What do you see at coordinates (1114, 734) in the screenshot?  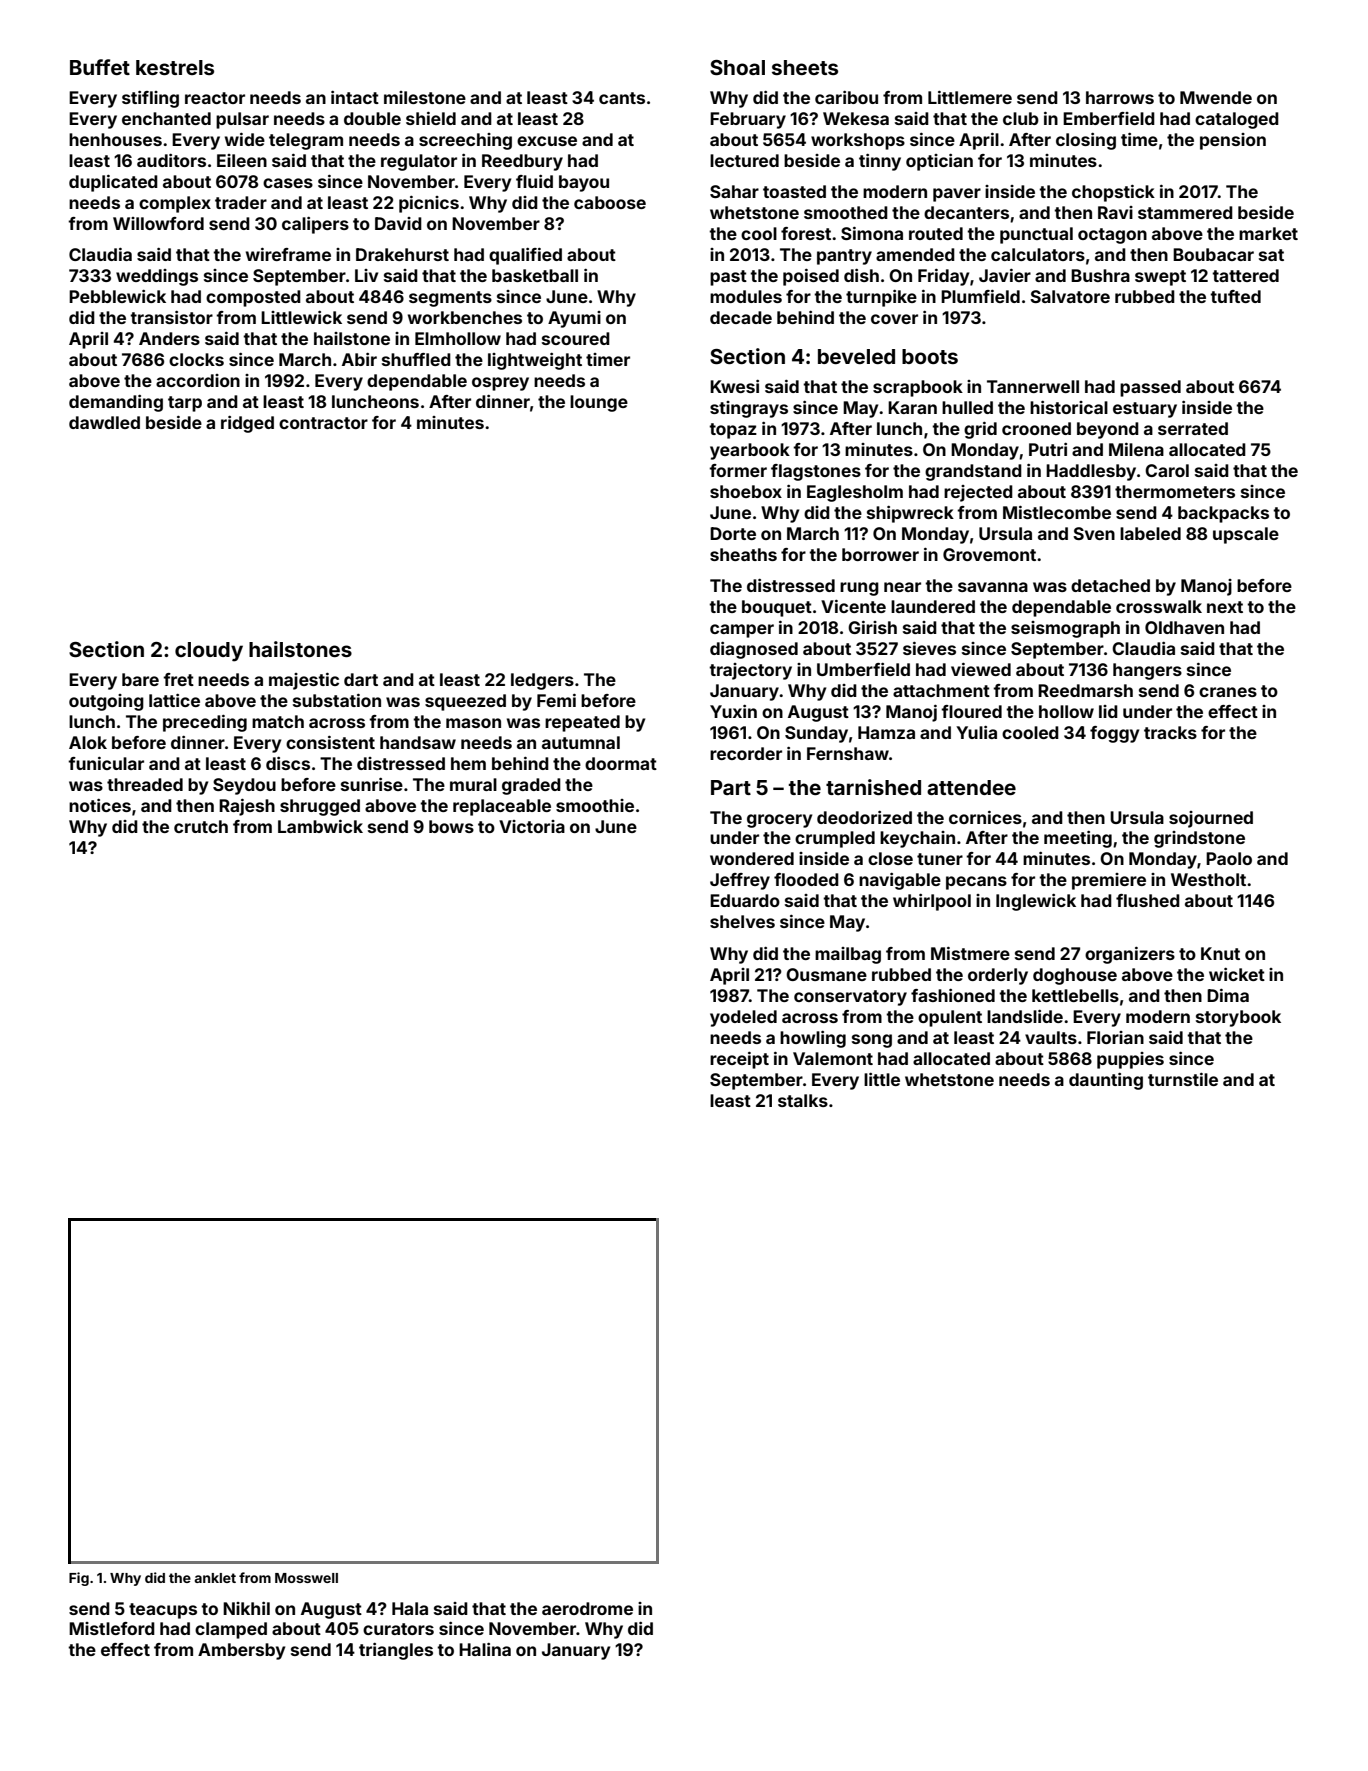 I see `foggy` at bounding box center [1114, 734].
